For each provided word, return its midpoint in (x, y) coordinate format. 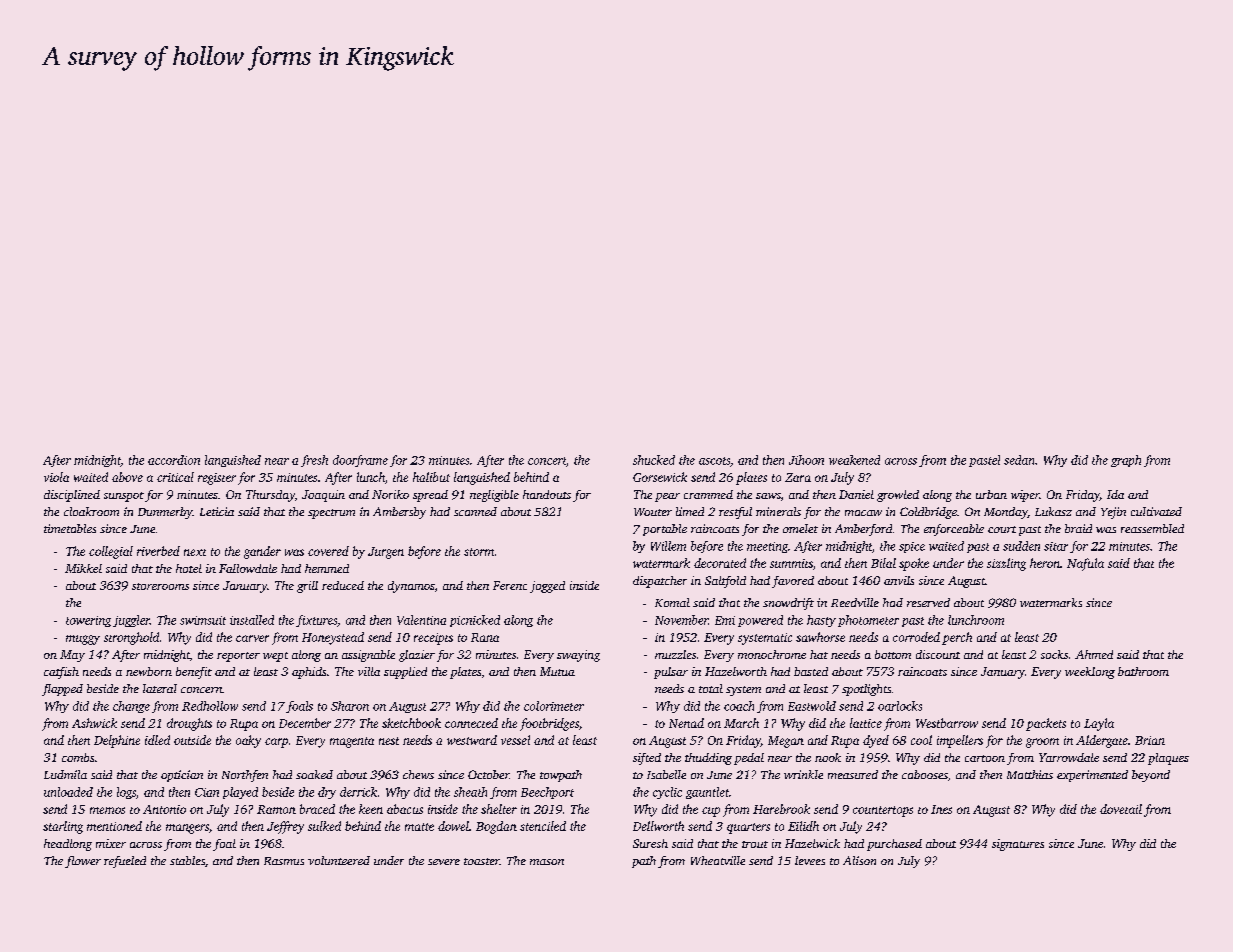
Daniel (856, 494)
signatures (1018, 845)
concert (547, 461)
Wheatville (718, 860)
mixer (111, 843)
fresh (314, 461)
